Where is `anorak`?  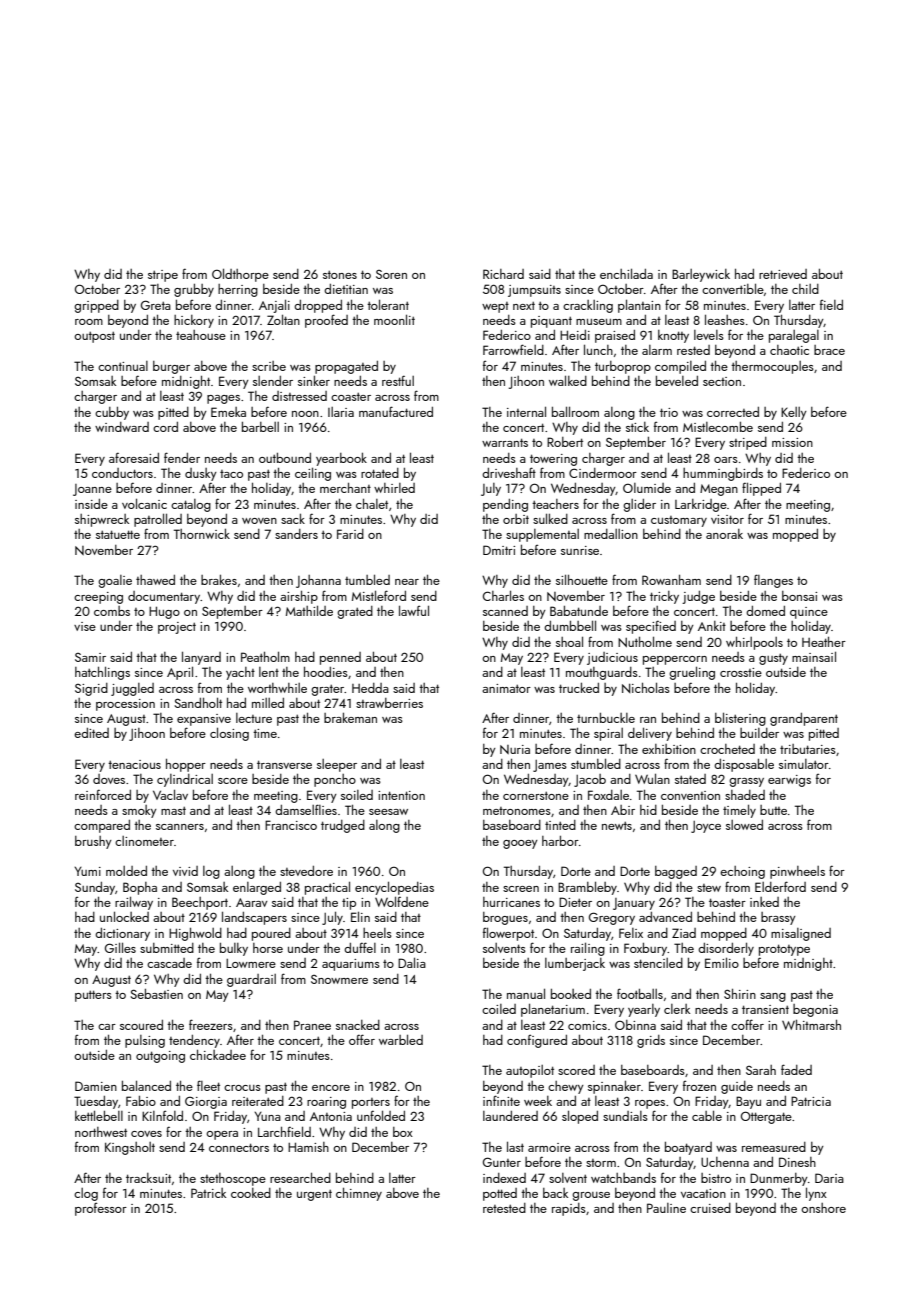
anorak is located at coordinates (724, 534).
